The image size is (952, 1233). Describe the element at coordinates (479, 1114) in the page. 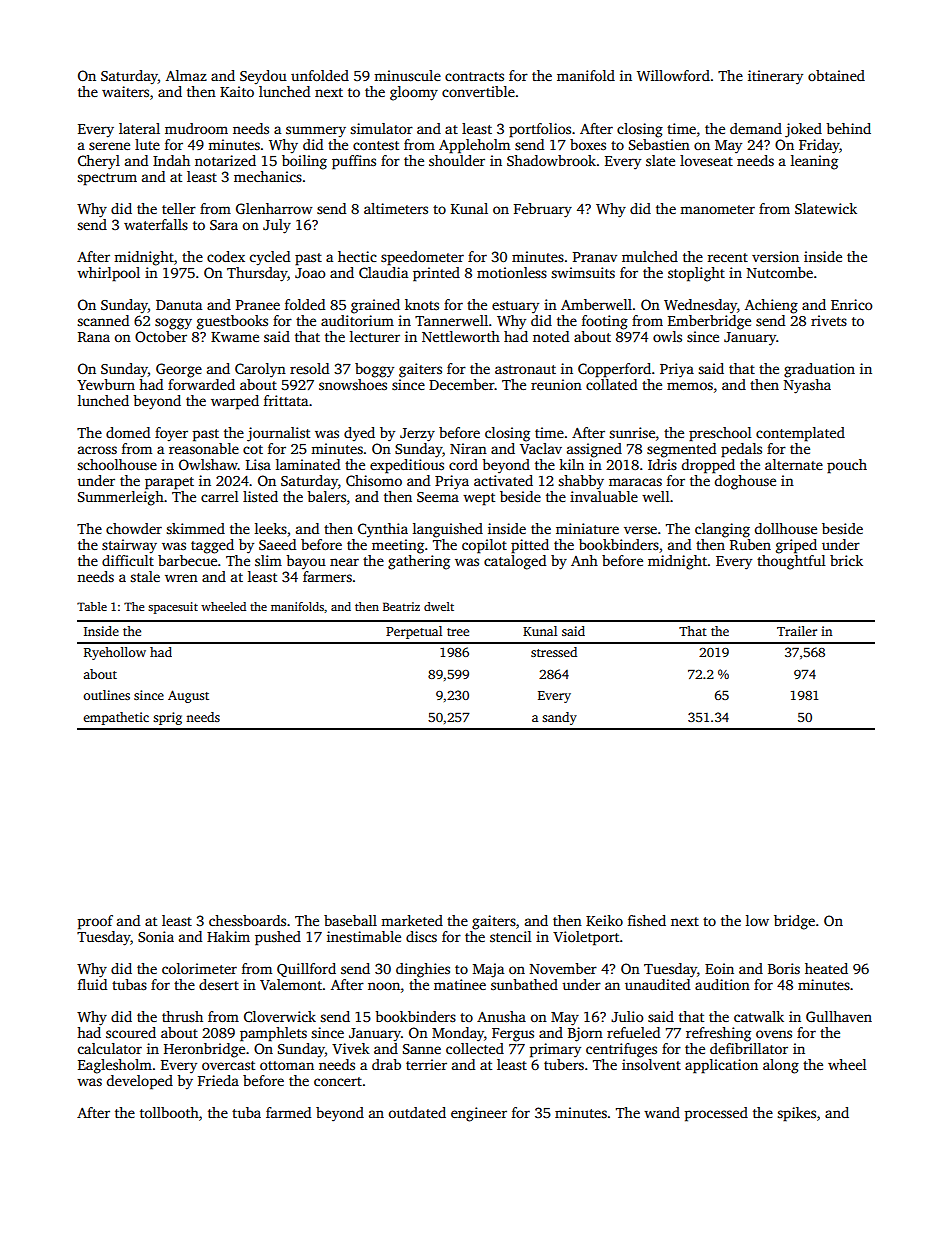

I see `engineer` at that location.
